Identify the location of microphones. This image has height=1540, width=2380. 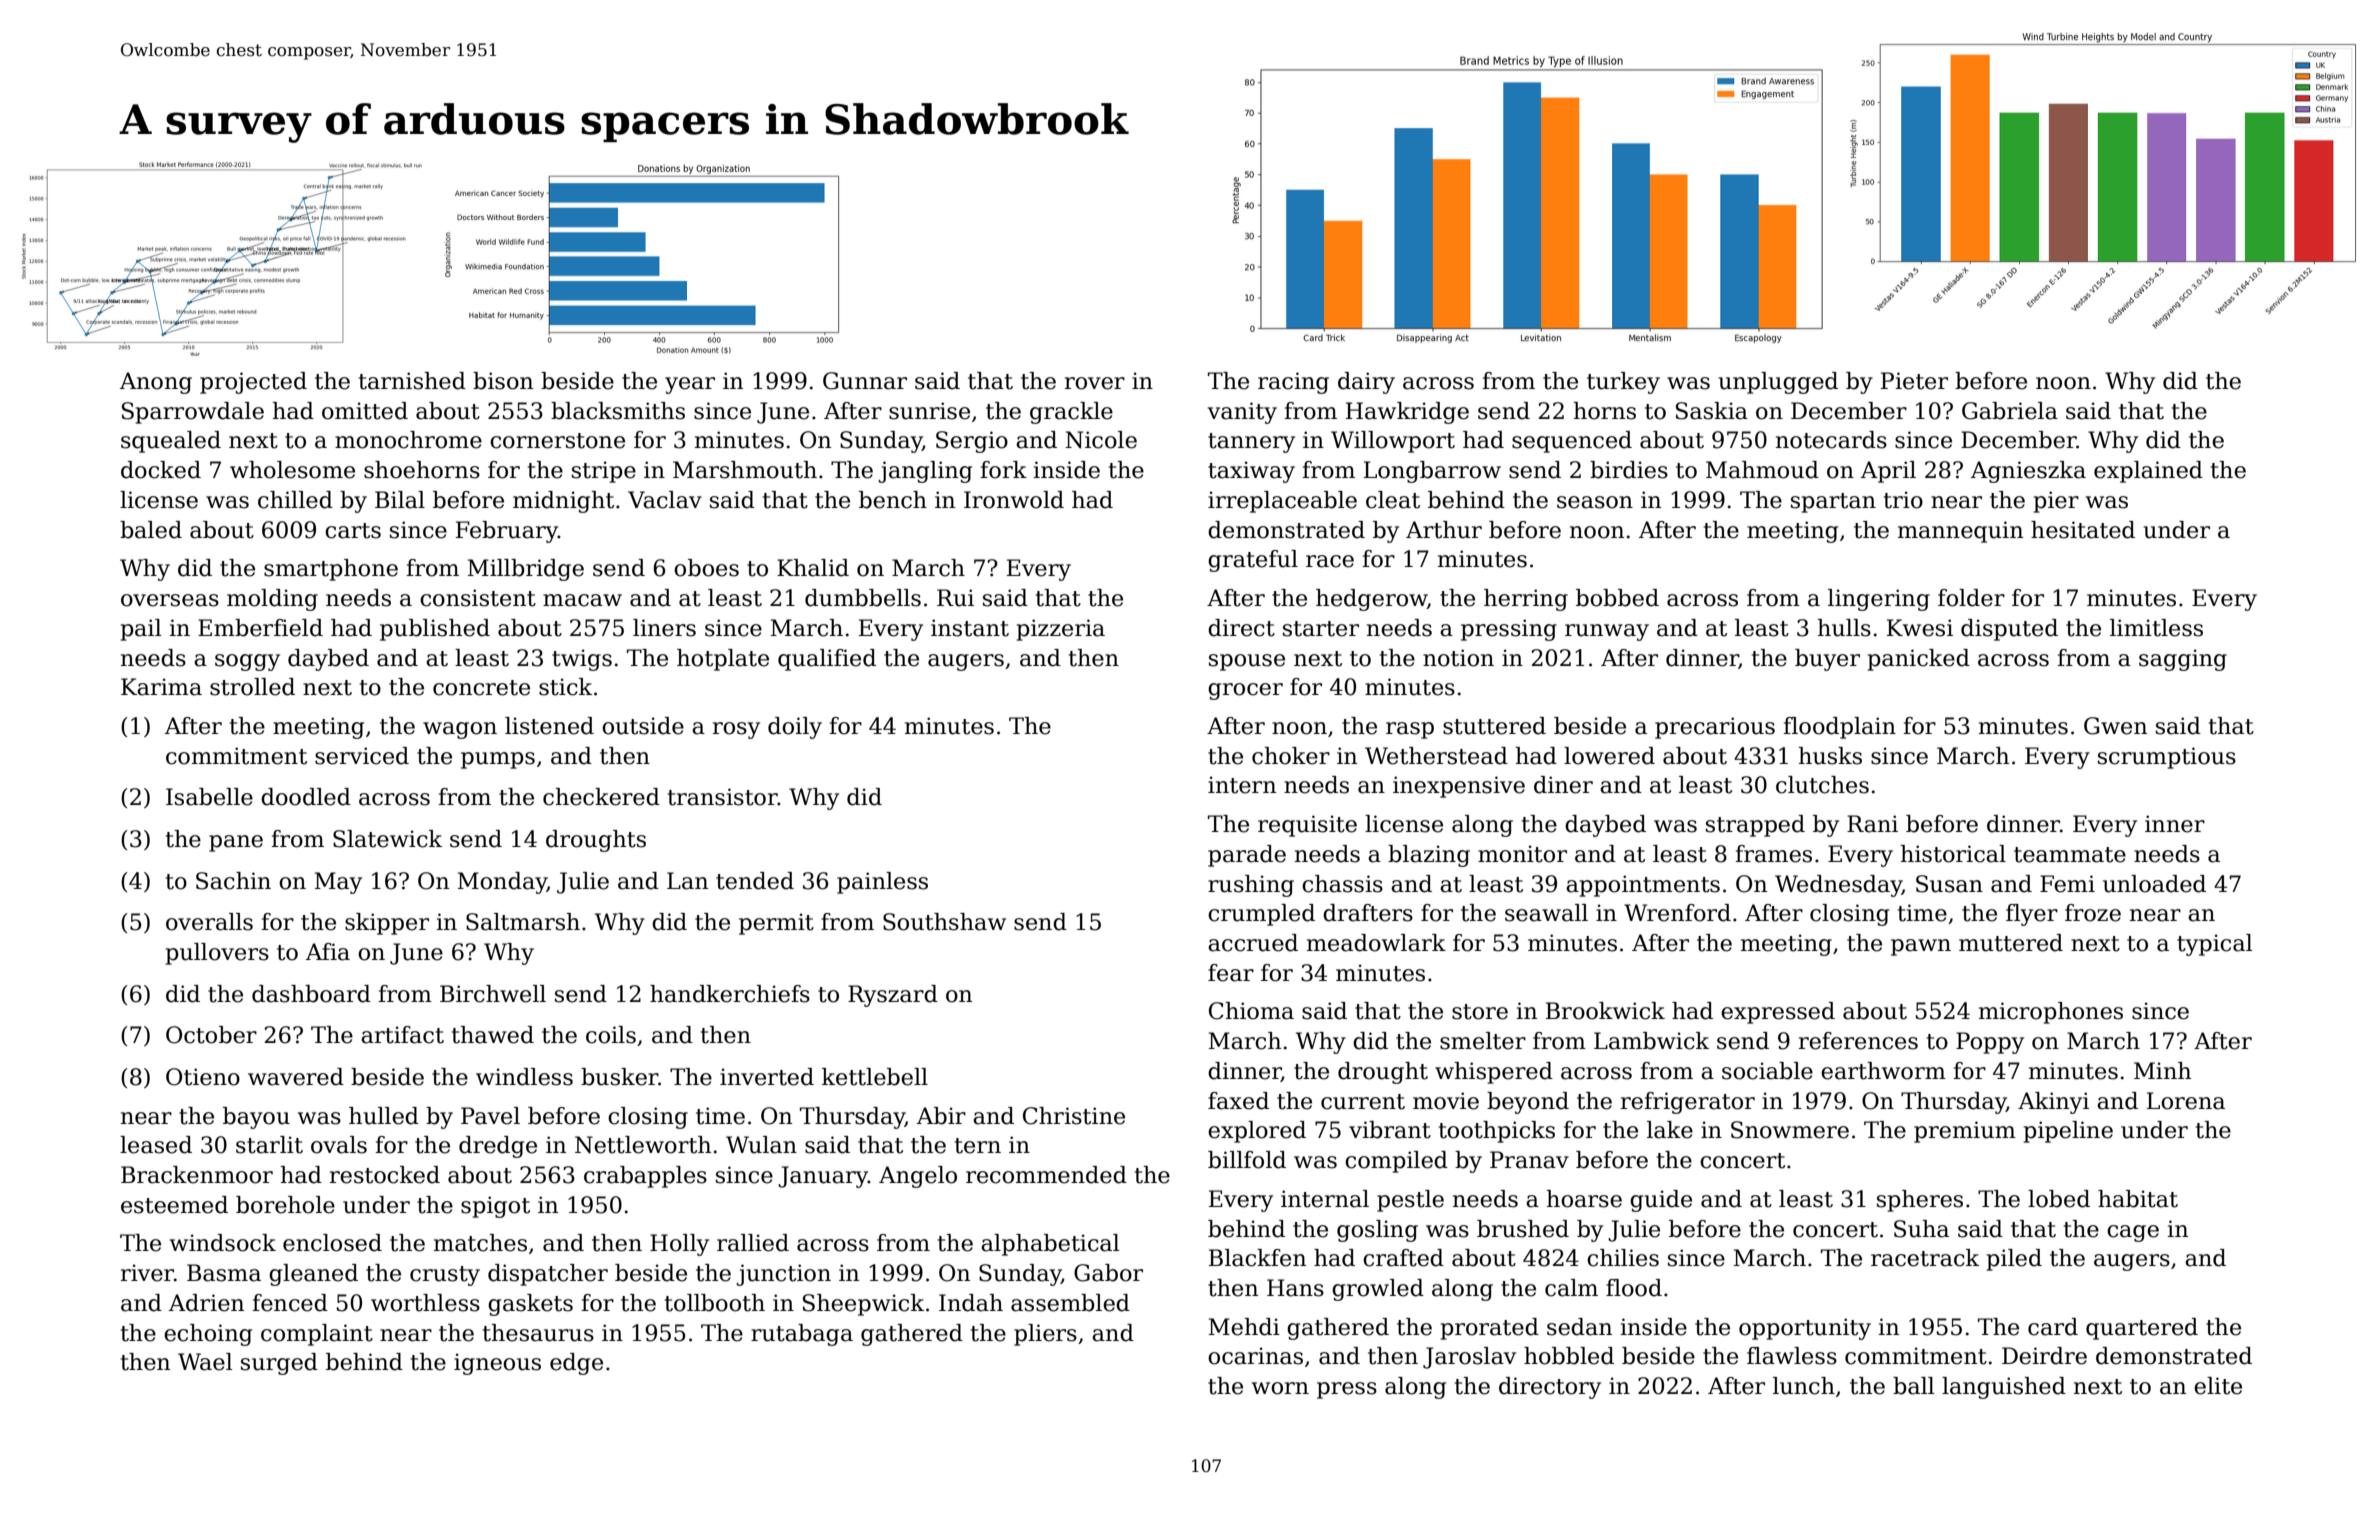
(2051, 1013).
